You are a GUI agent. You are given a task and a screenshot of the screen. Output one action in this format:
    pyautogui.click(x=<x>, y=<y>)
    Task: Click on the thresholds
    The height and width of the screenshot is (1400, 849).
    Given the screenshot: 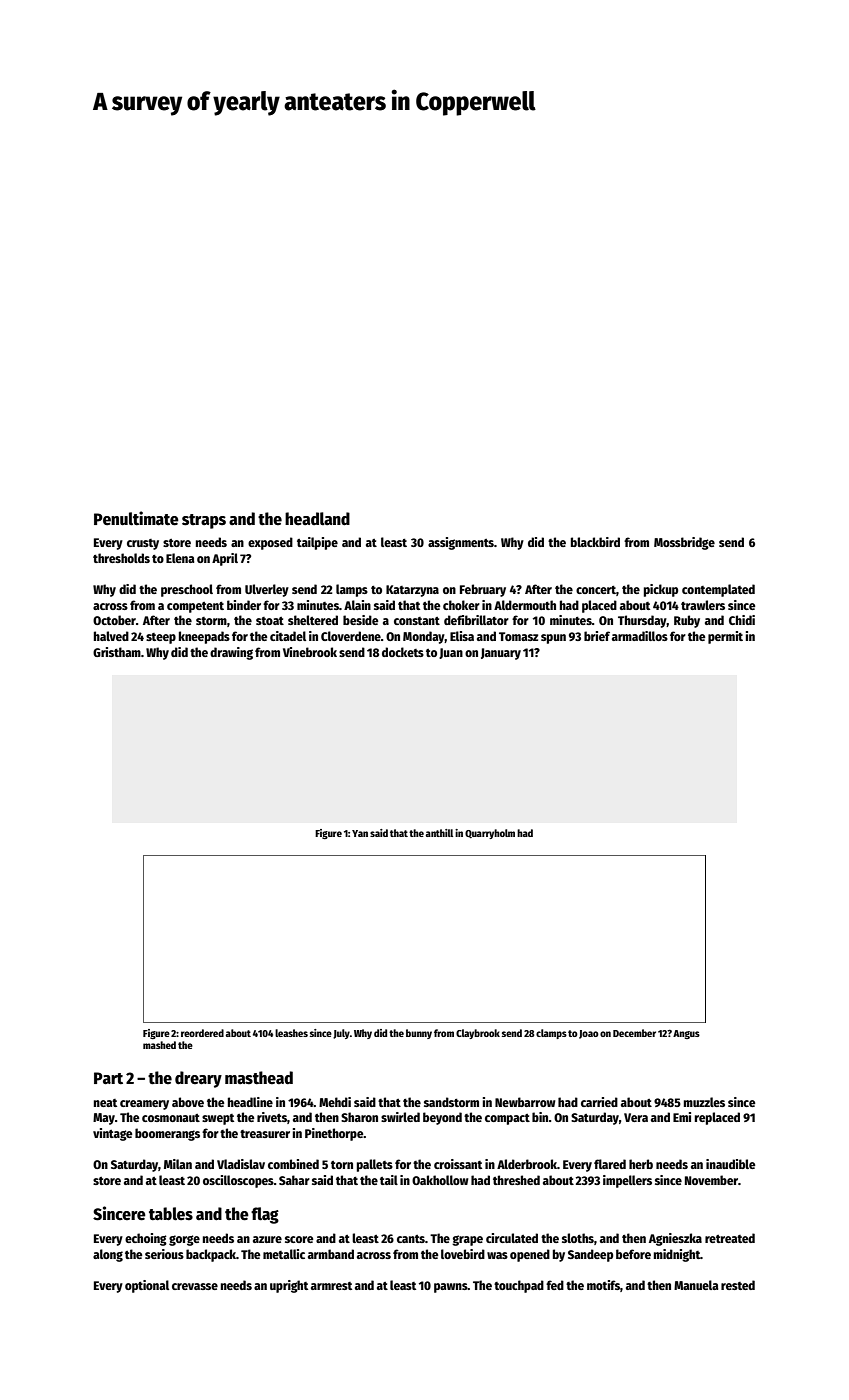 What is the action you would take?
    pyautogui.click(x=121, y=558)
